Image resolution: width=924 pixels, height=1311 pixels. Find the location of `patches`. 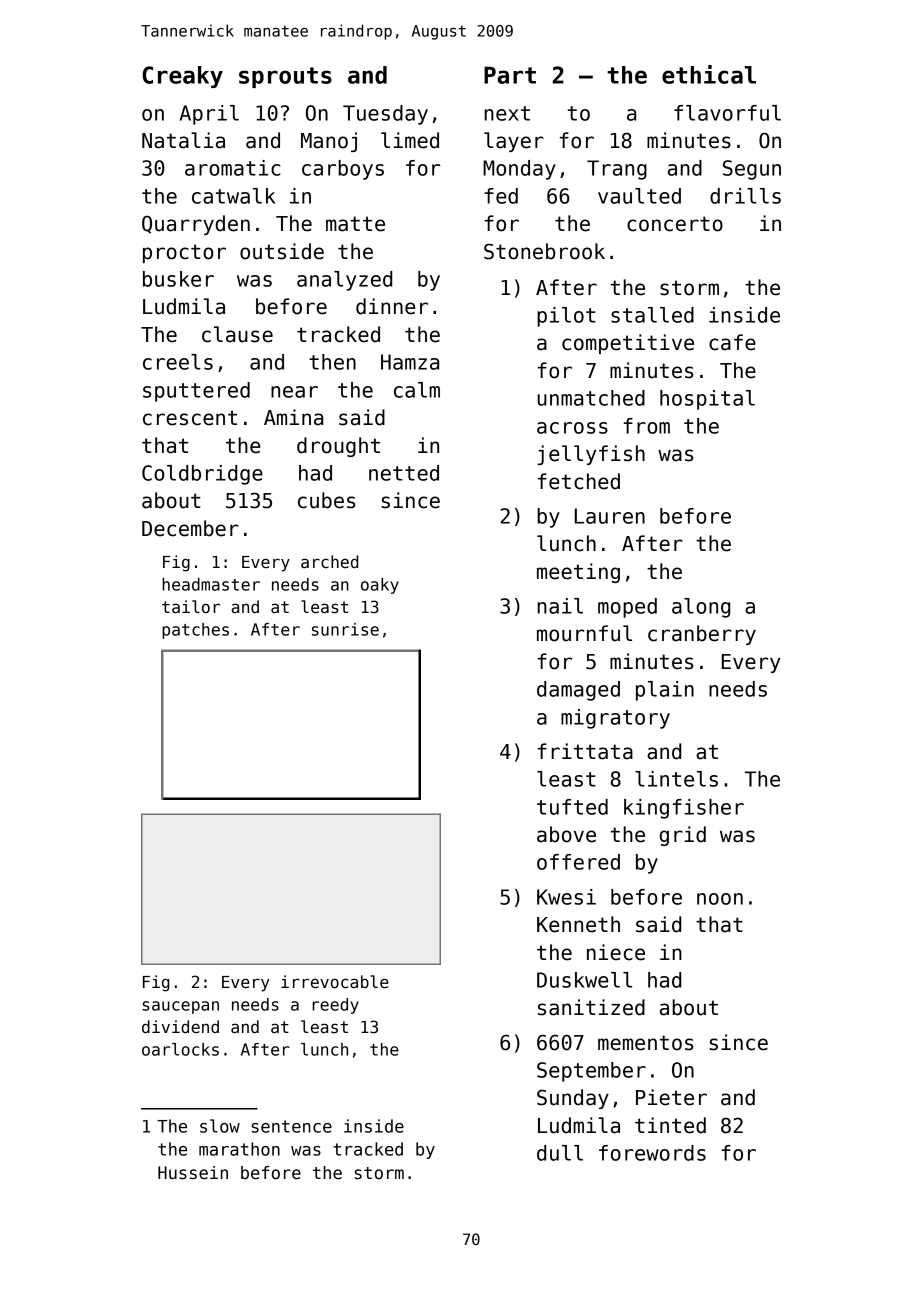

patches is located at coordinates (195, 631).
